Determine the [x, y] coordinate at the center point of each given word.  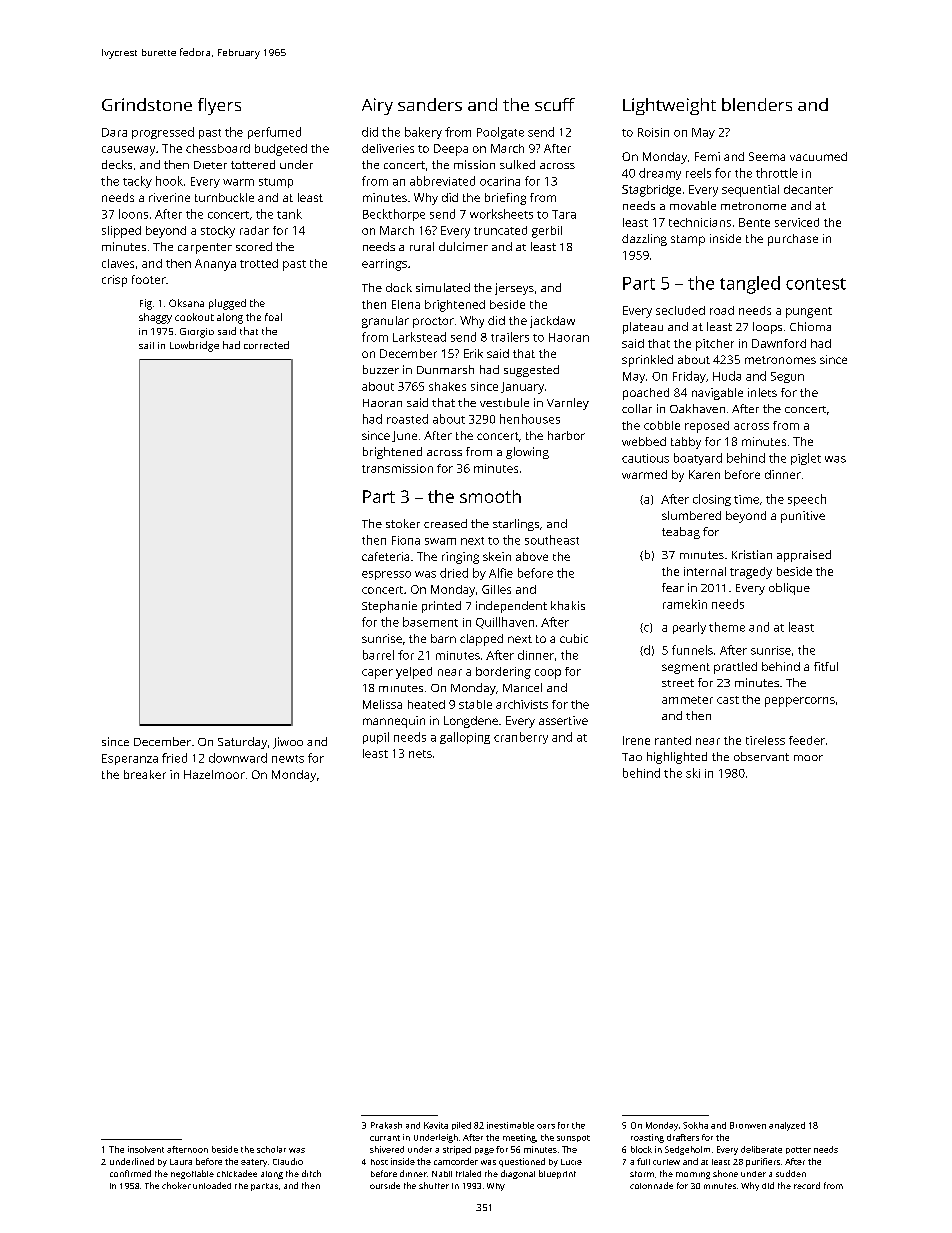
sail [146, 345]
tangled [750, 285]
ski [693, 773]
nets [420, 754]
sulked [517, 164]
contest [816, 284]
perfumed [274, 133]
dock [399, 287]
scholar [271, 1149]
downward [238, 758]
